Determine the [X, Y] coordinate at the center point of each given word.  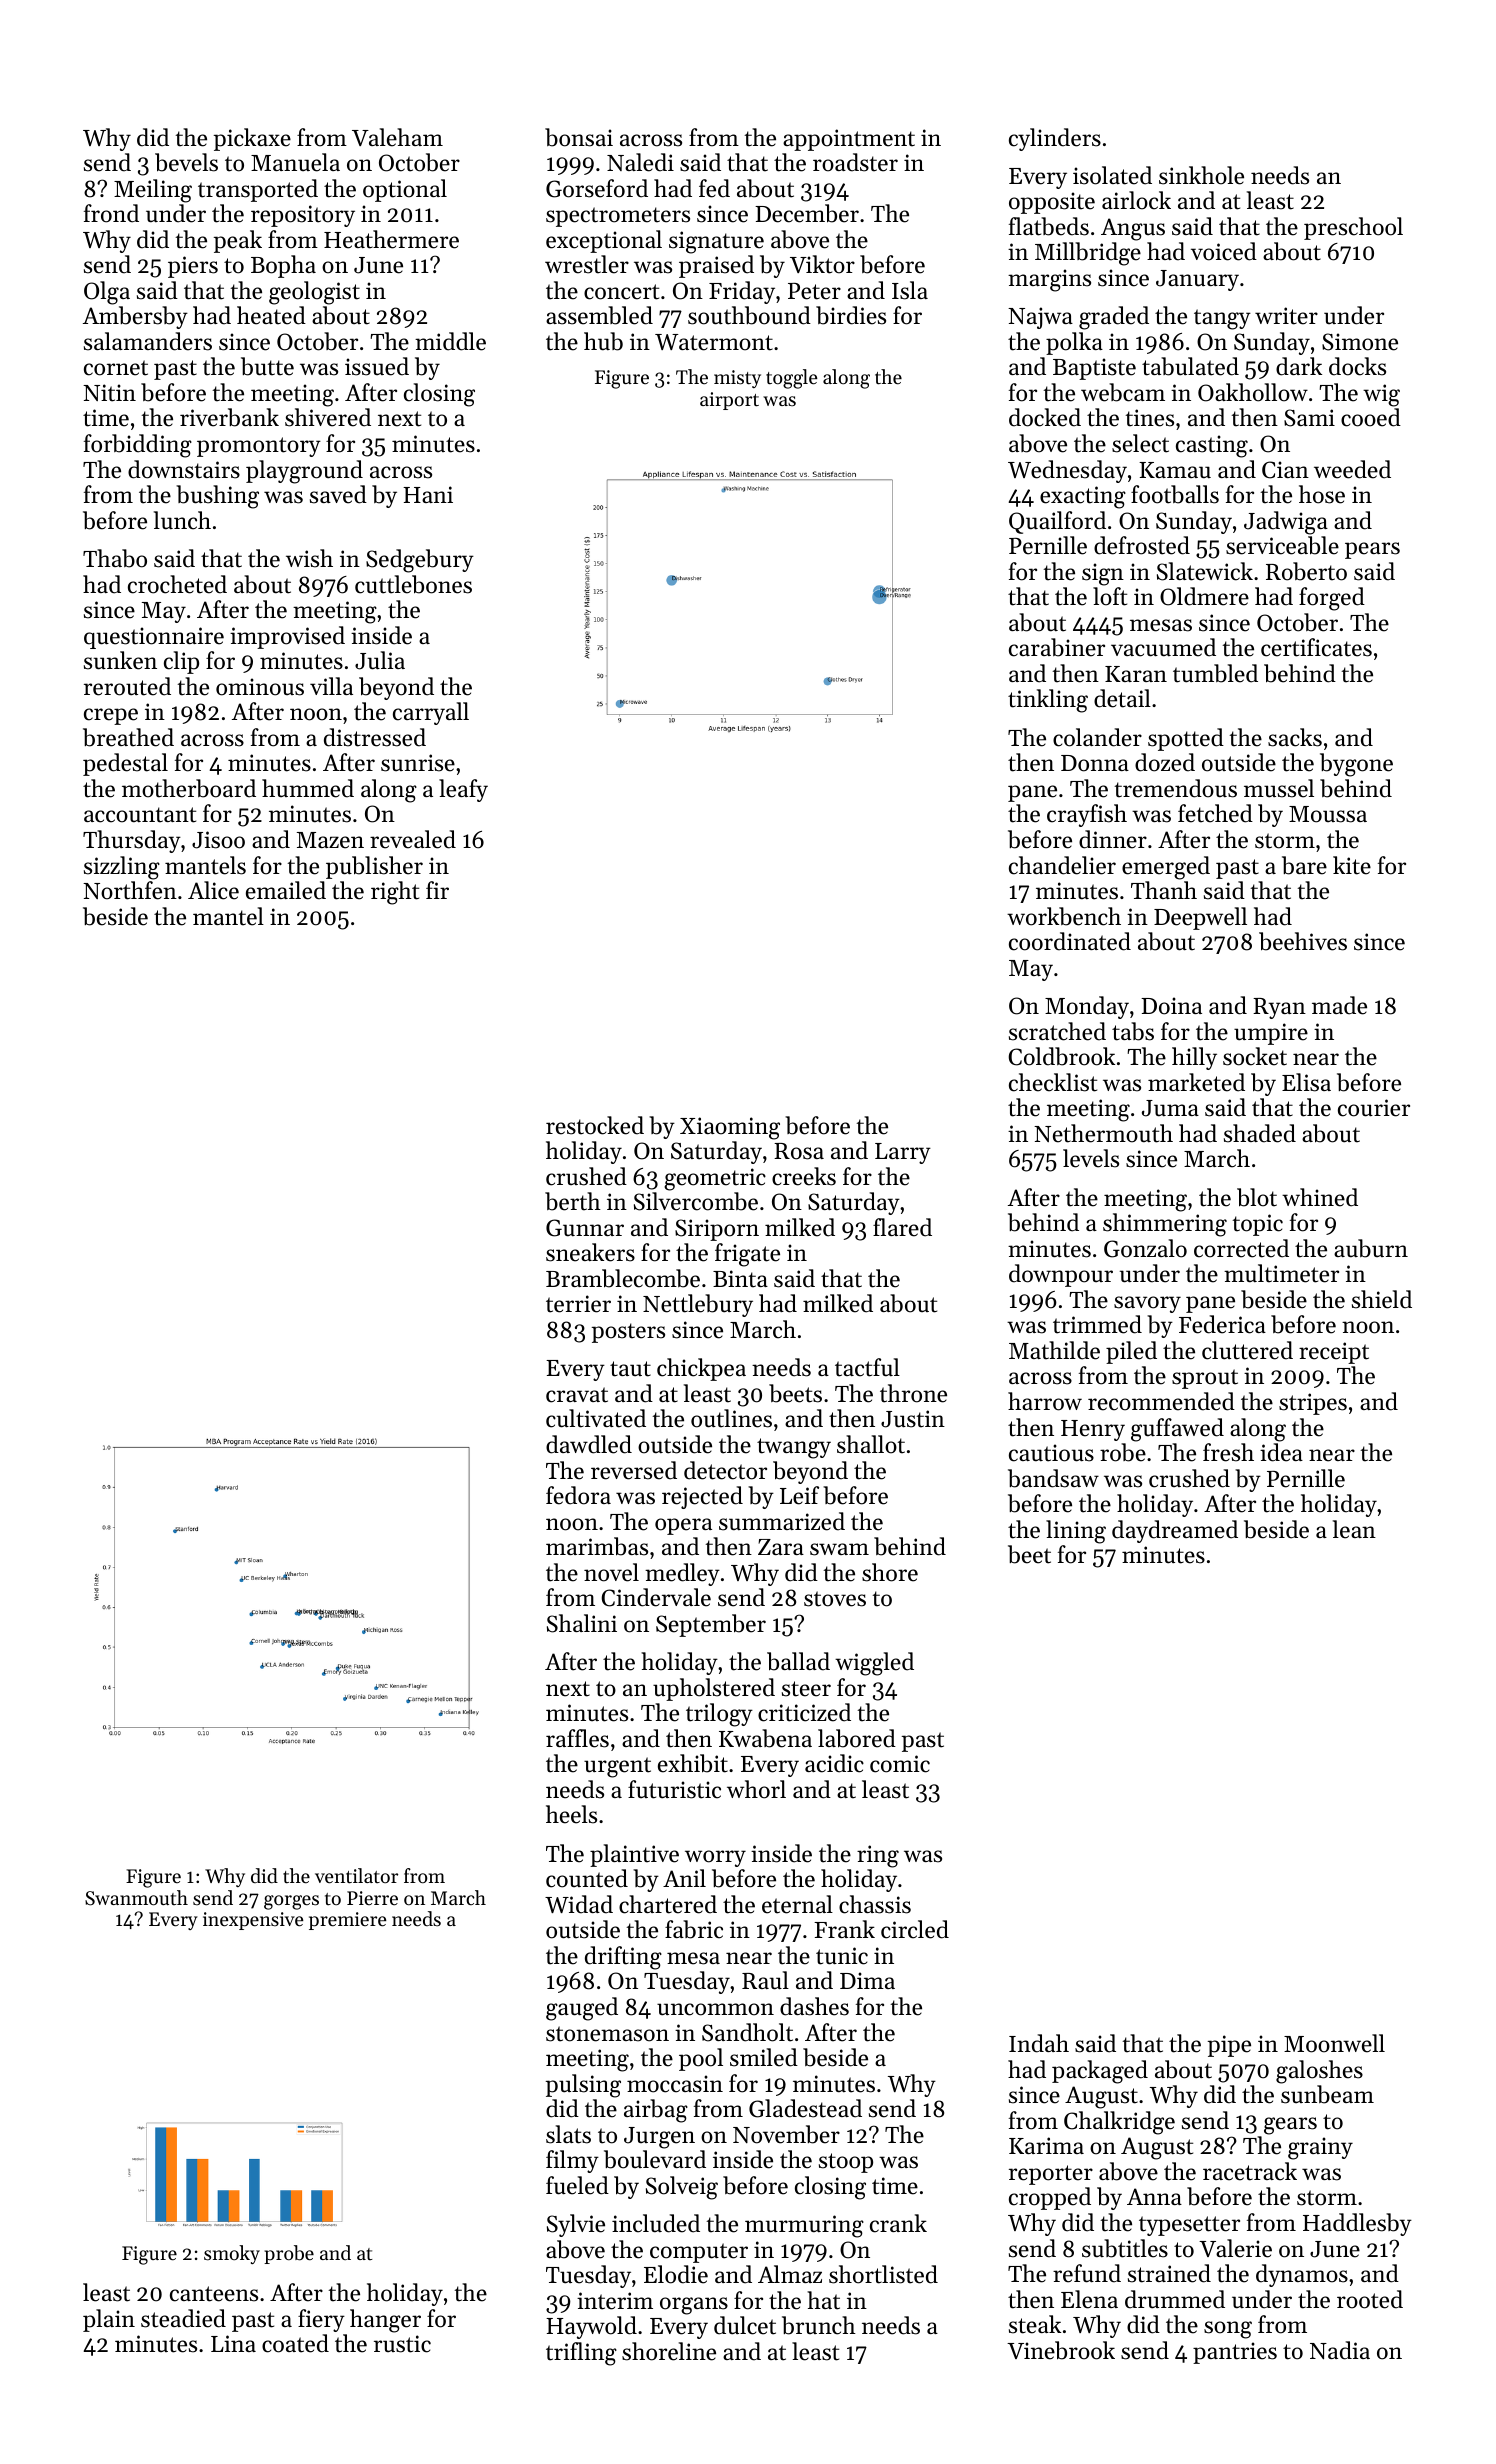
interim [615, 2301]
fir [437, 890]
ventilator [356, 1876]
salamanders [148, 341]
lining [1076, 1532]
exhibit [693, 1763]
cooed [1371, 417]
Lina [233, 2343]
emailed [286, 890]
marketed [1196, 1082]
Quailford [1057, 522]
